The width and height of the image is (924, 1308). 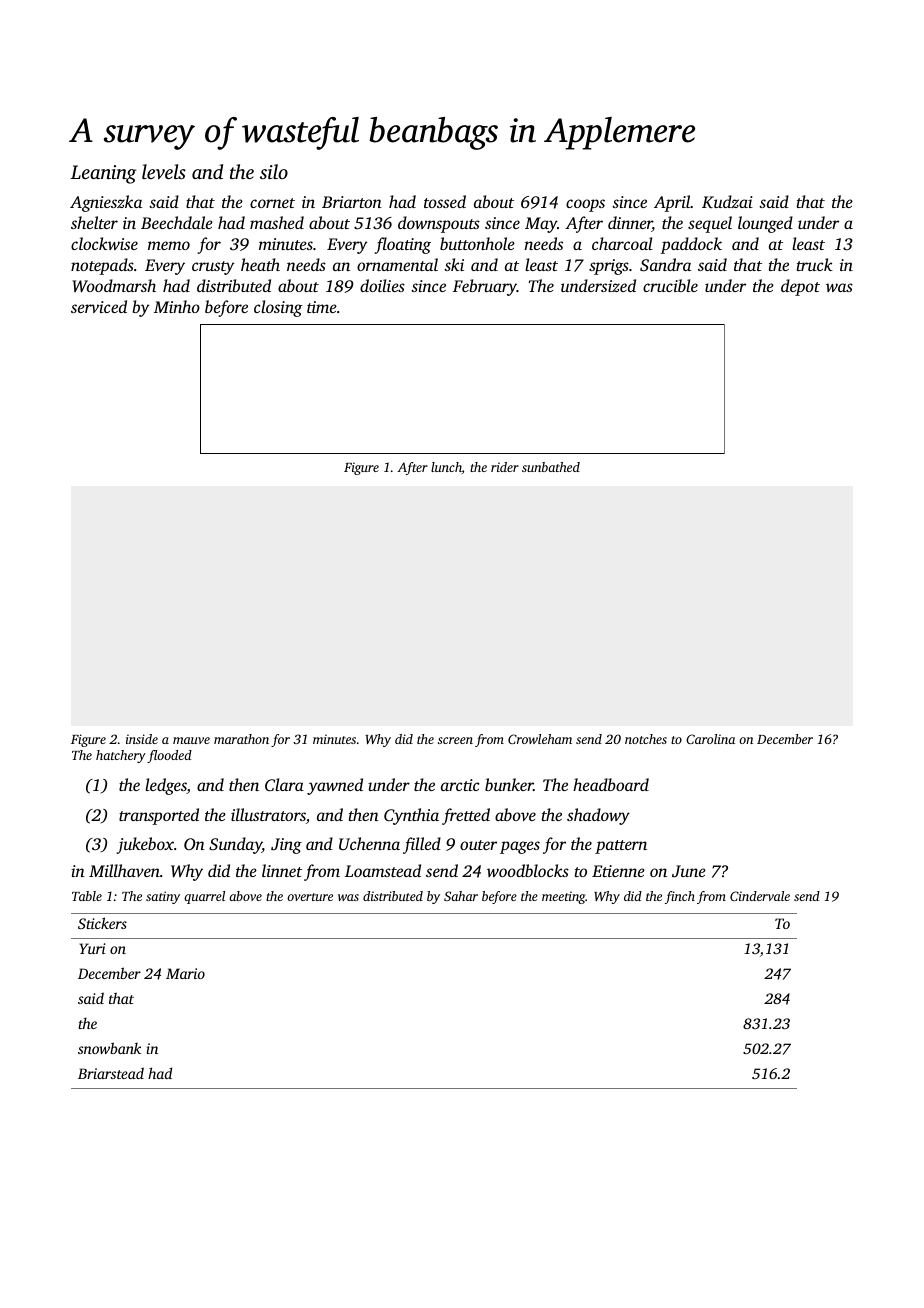 What do you see at coordinates (99, 306) in the image?
I see `serviced` at bounding box center [99, 306].
